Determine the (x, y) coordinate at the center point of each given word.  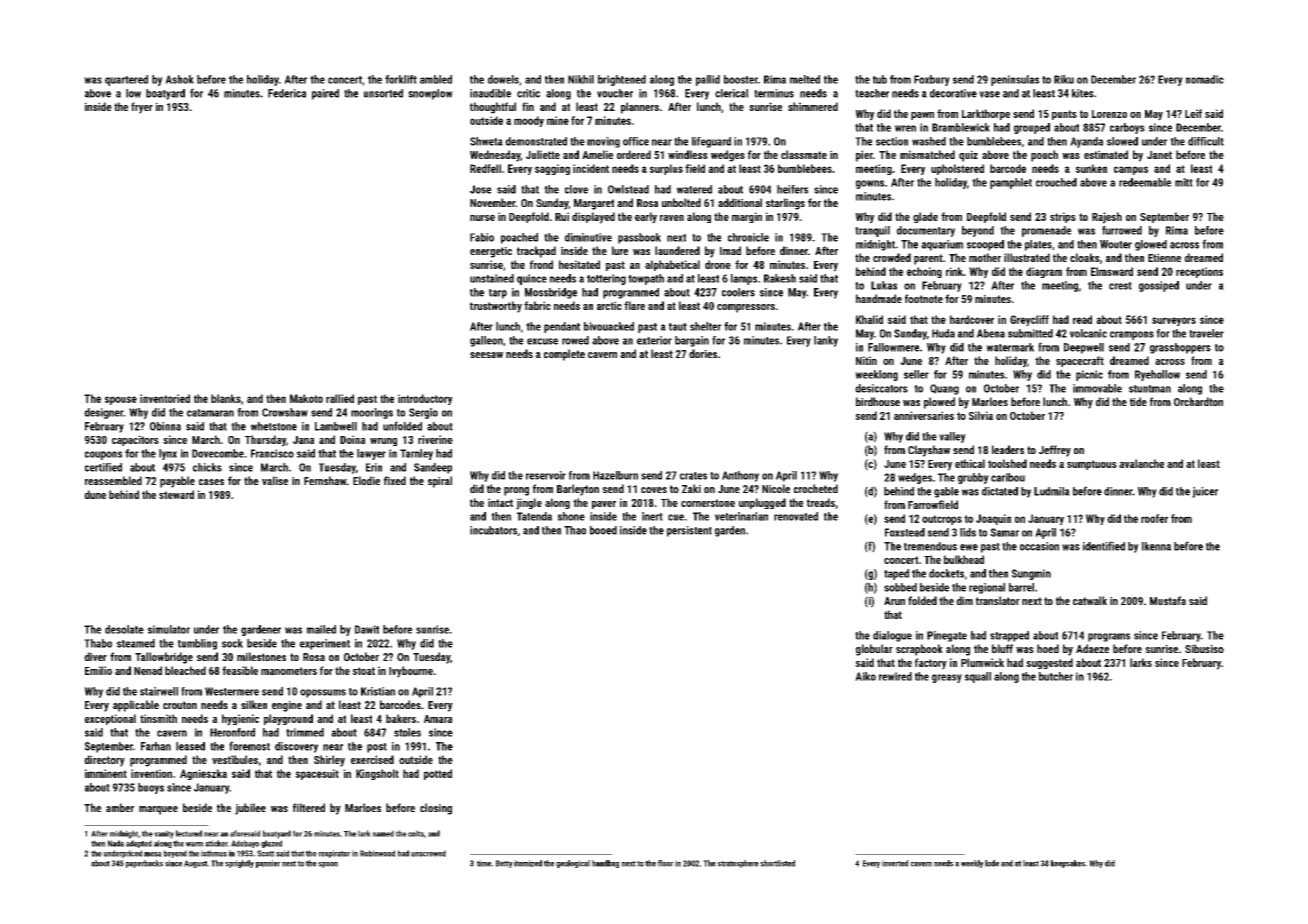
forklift (401, 79)
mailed (321, 629)
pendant (562, 327)
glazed (271, 844)
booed (603, 530)
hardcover (972, 319)
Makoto (306, 398)
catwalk (1090, 600)
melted (805, 79)
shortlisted (777, 863)
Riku (1064, 79)
